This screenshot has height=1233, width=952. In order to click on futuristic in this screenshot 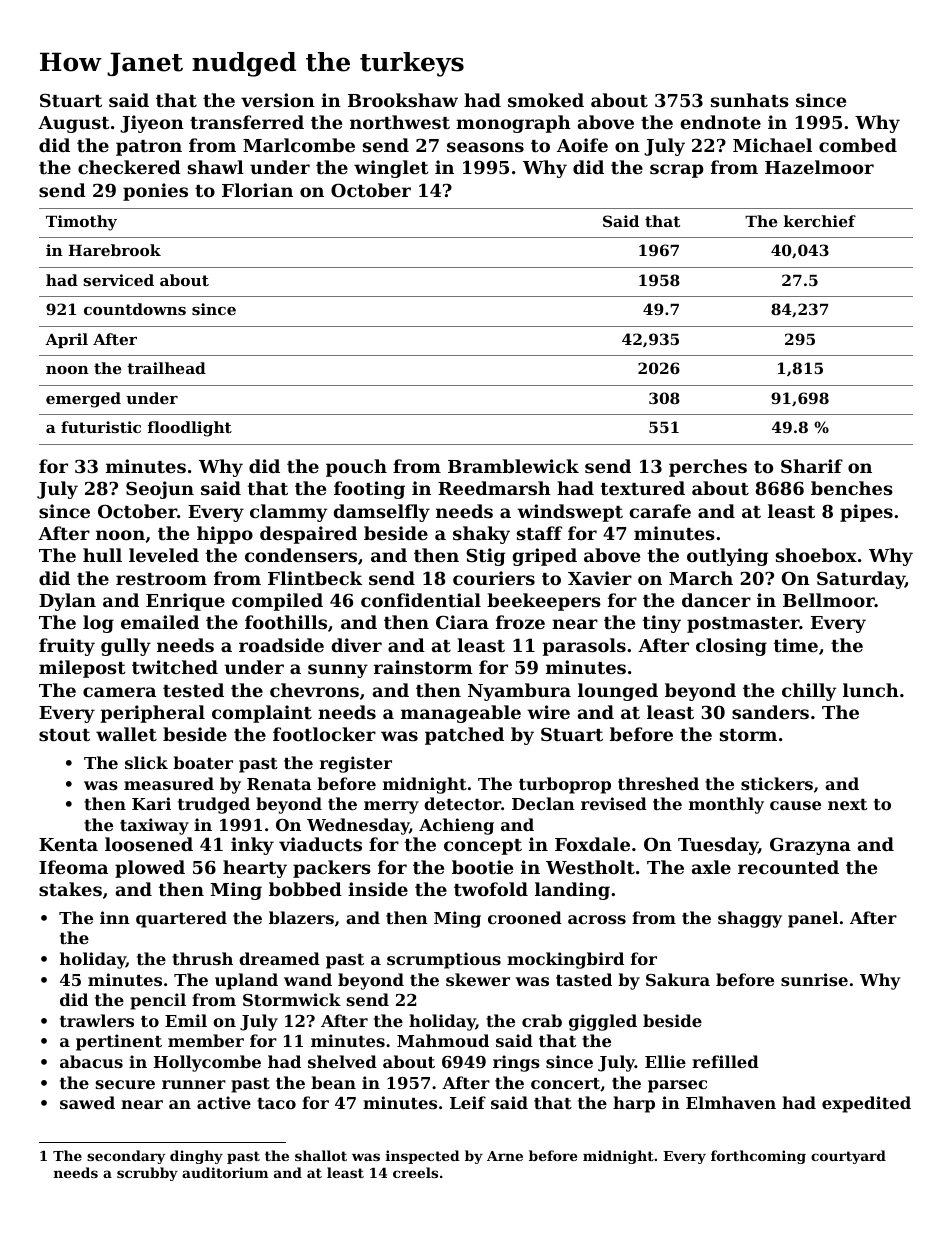, I will do `click(101, 427)`.
